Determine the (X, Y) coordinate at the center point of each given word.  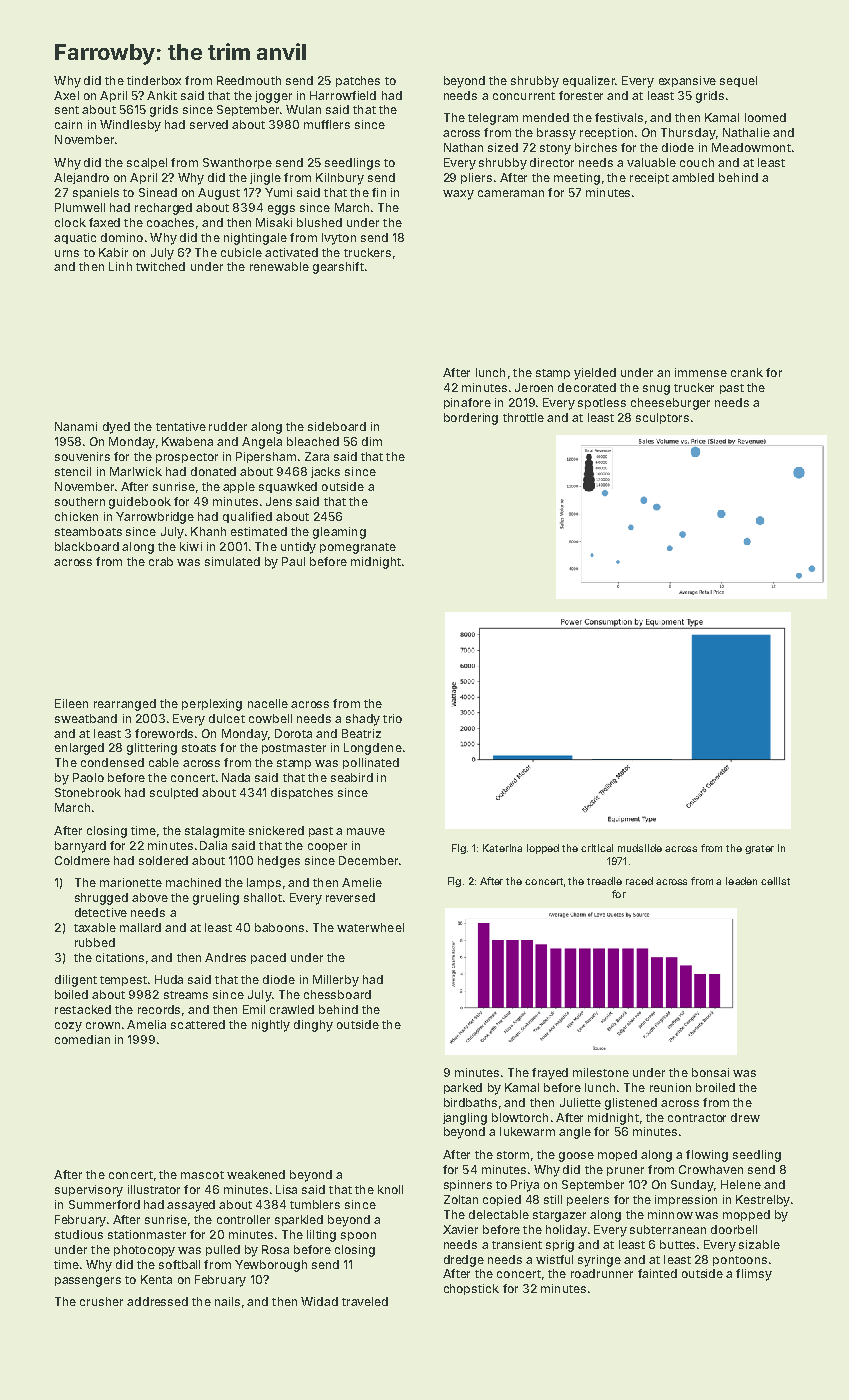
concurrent (524, 96)
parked (463, 1088)
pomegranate (358, 548)
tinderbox (154, 80)
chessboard (337, 994)
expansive (687, 81)
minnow (670, 1214)
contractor (697, 1118)
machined (193, 882)
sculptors (662, 418)
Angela (262, 443)
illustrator (154, 1189)
